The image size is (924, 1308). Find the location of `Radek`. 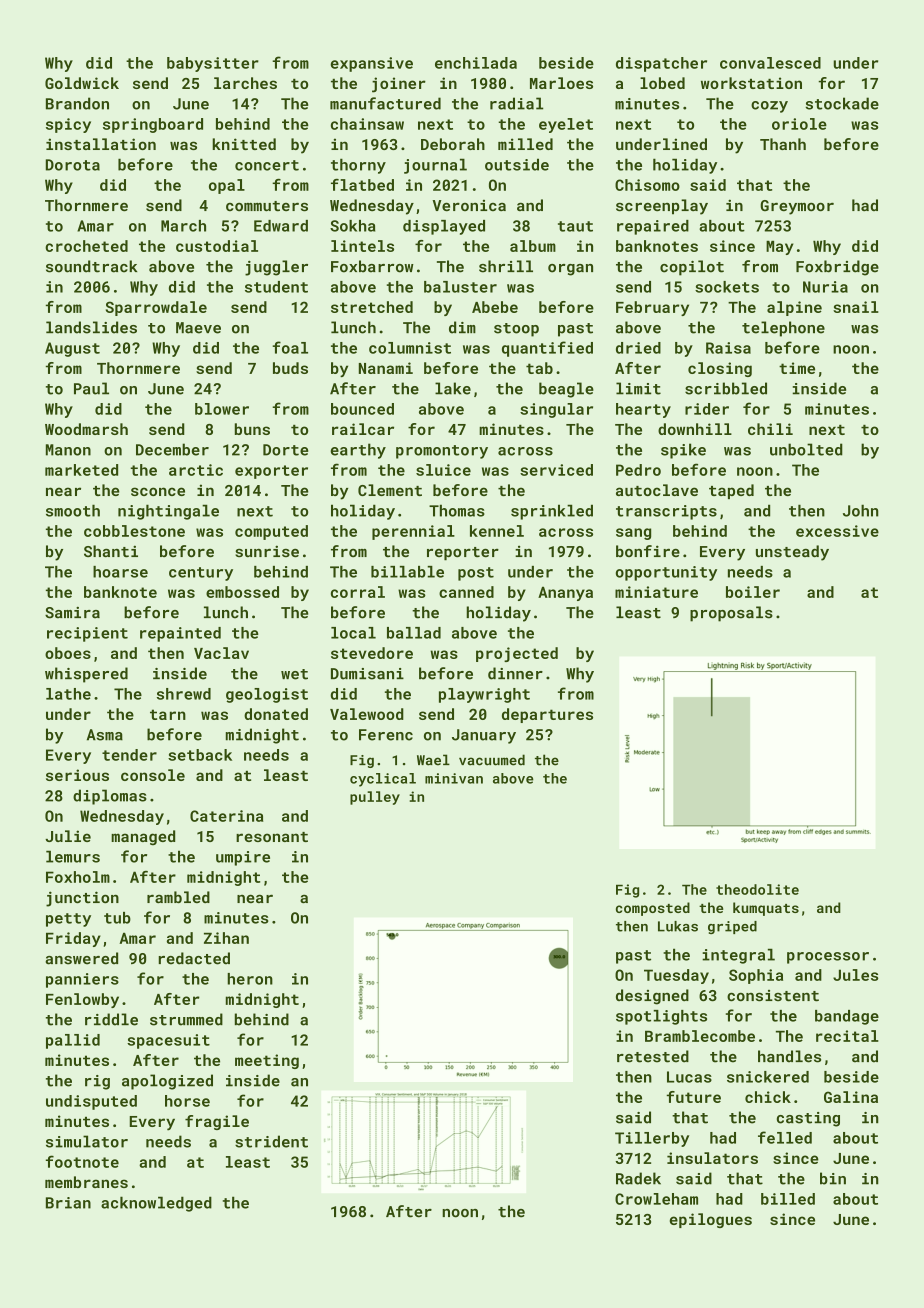

Radek is located at coordinates (638, 1178).
